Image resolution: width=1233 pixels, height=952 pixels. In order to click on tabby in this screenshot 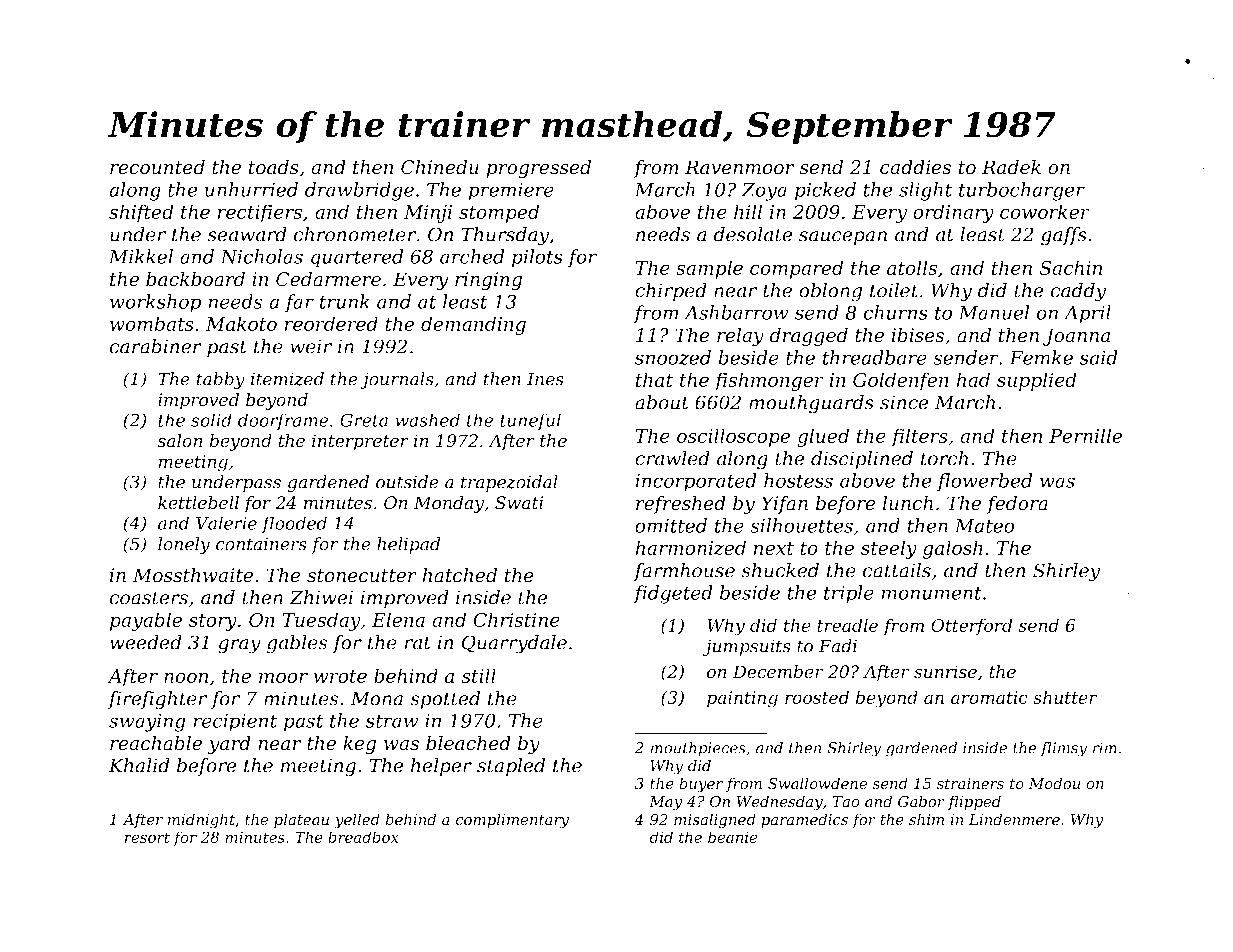, I will do `click(221, 380)`.
